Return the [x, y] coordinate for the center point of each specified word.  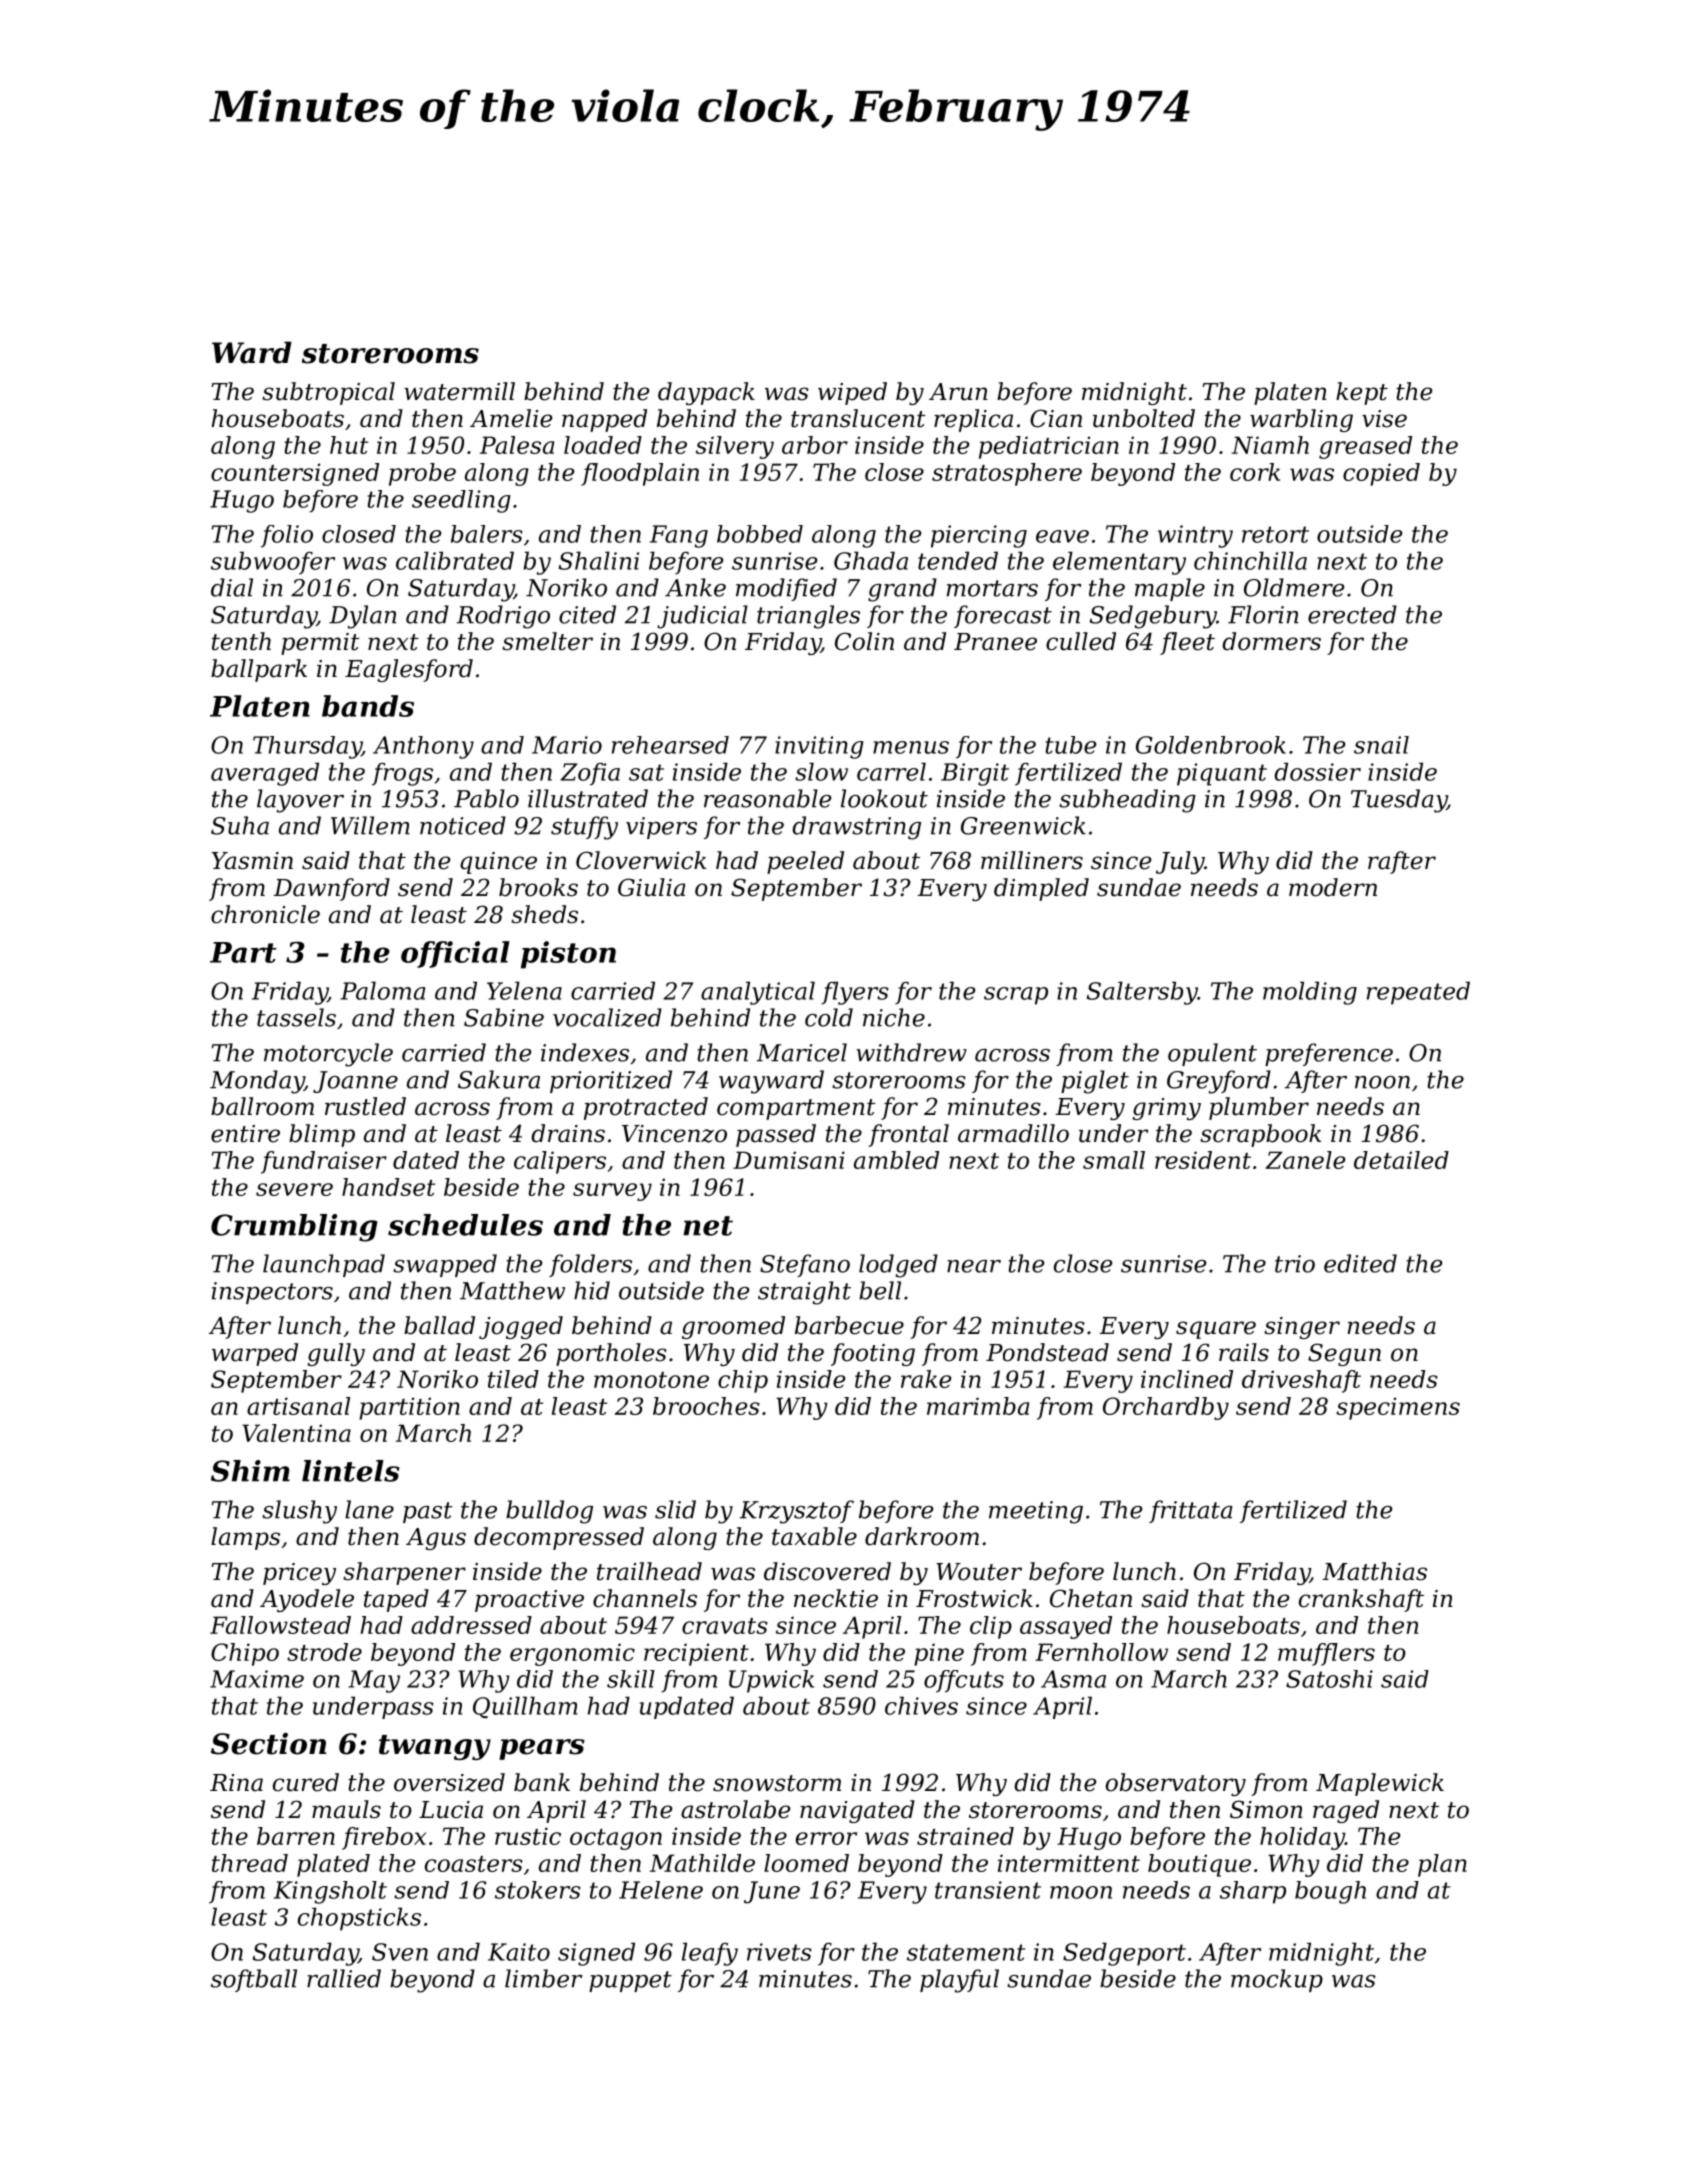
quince [498, 863]
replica [973, 420]
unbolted [1144, 418]
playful [959, 1981]
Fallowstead [280, 1625]
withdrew [911, 1052]
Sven [400, 1952]
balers [487, 534]
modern [1333, 887]
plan [1442, 1865]
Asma [1073, 1679]
